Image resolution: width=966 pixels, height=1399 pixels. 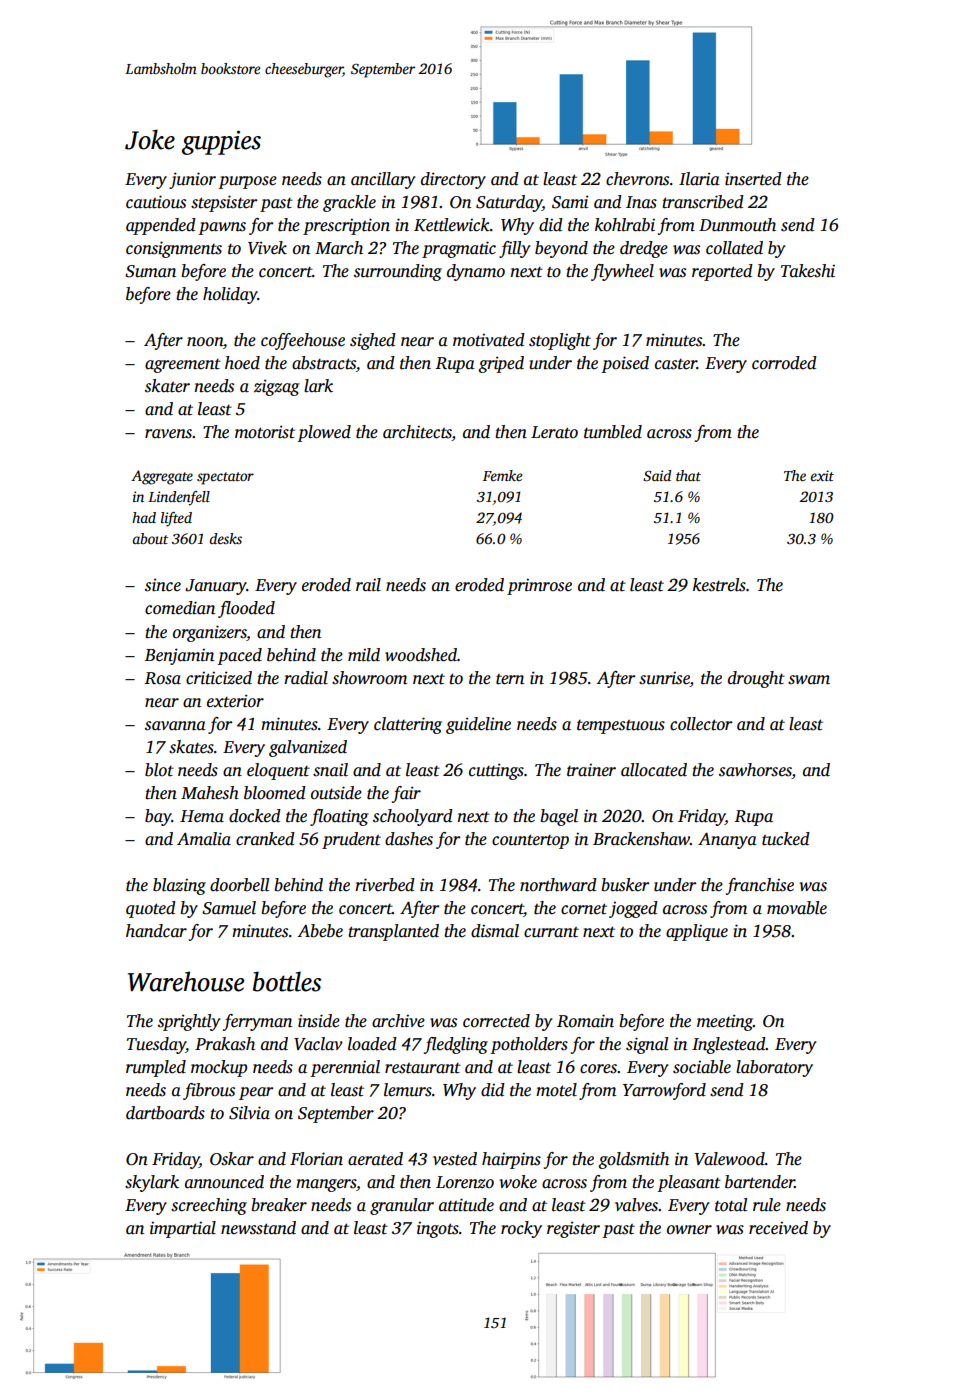 What do you see at coordinates (521, 1229) in the page?
I see `rocky` at bounding box center [521, 1229].
